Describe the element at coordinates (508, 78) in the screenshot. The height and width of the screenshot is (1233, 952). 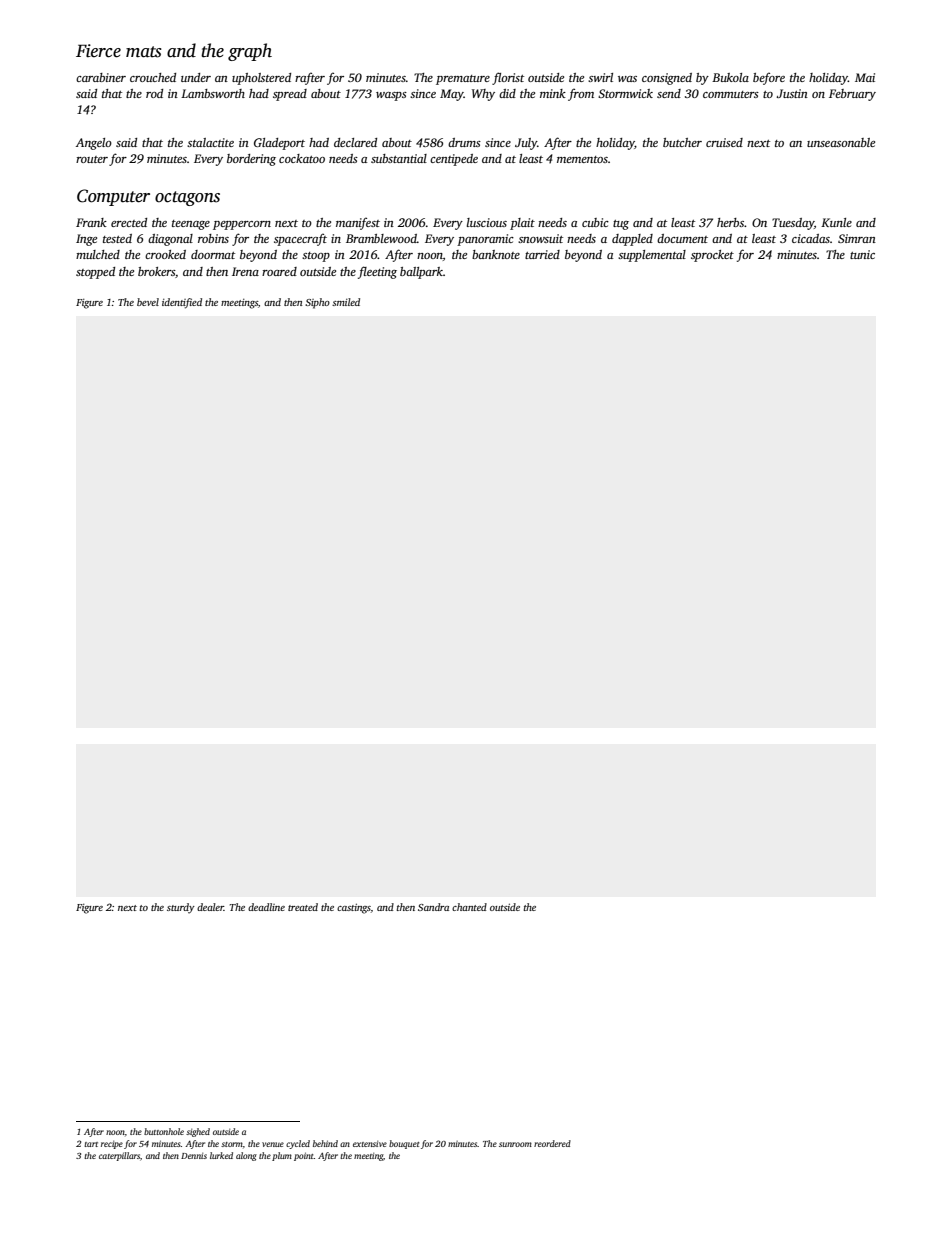
I see `florist` at that location.
